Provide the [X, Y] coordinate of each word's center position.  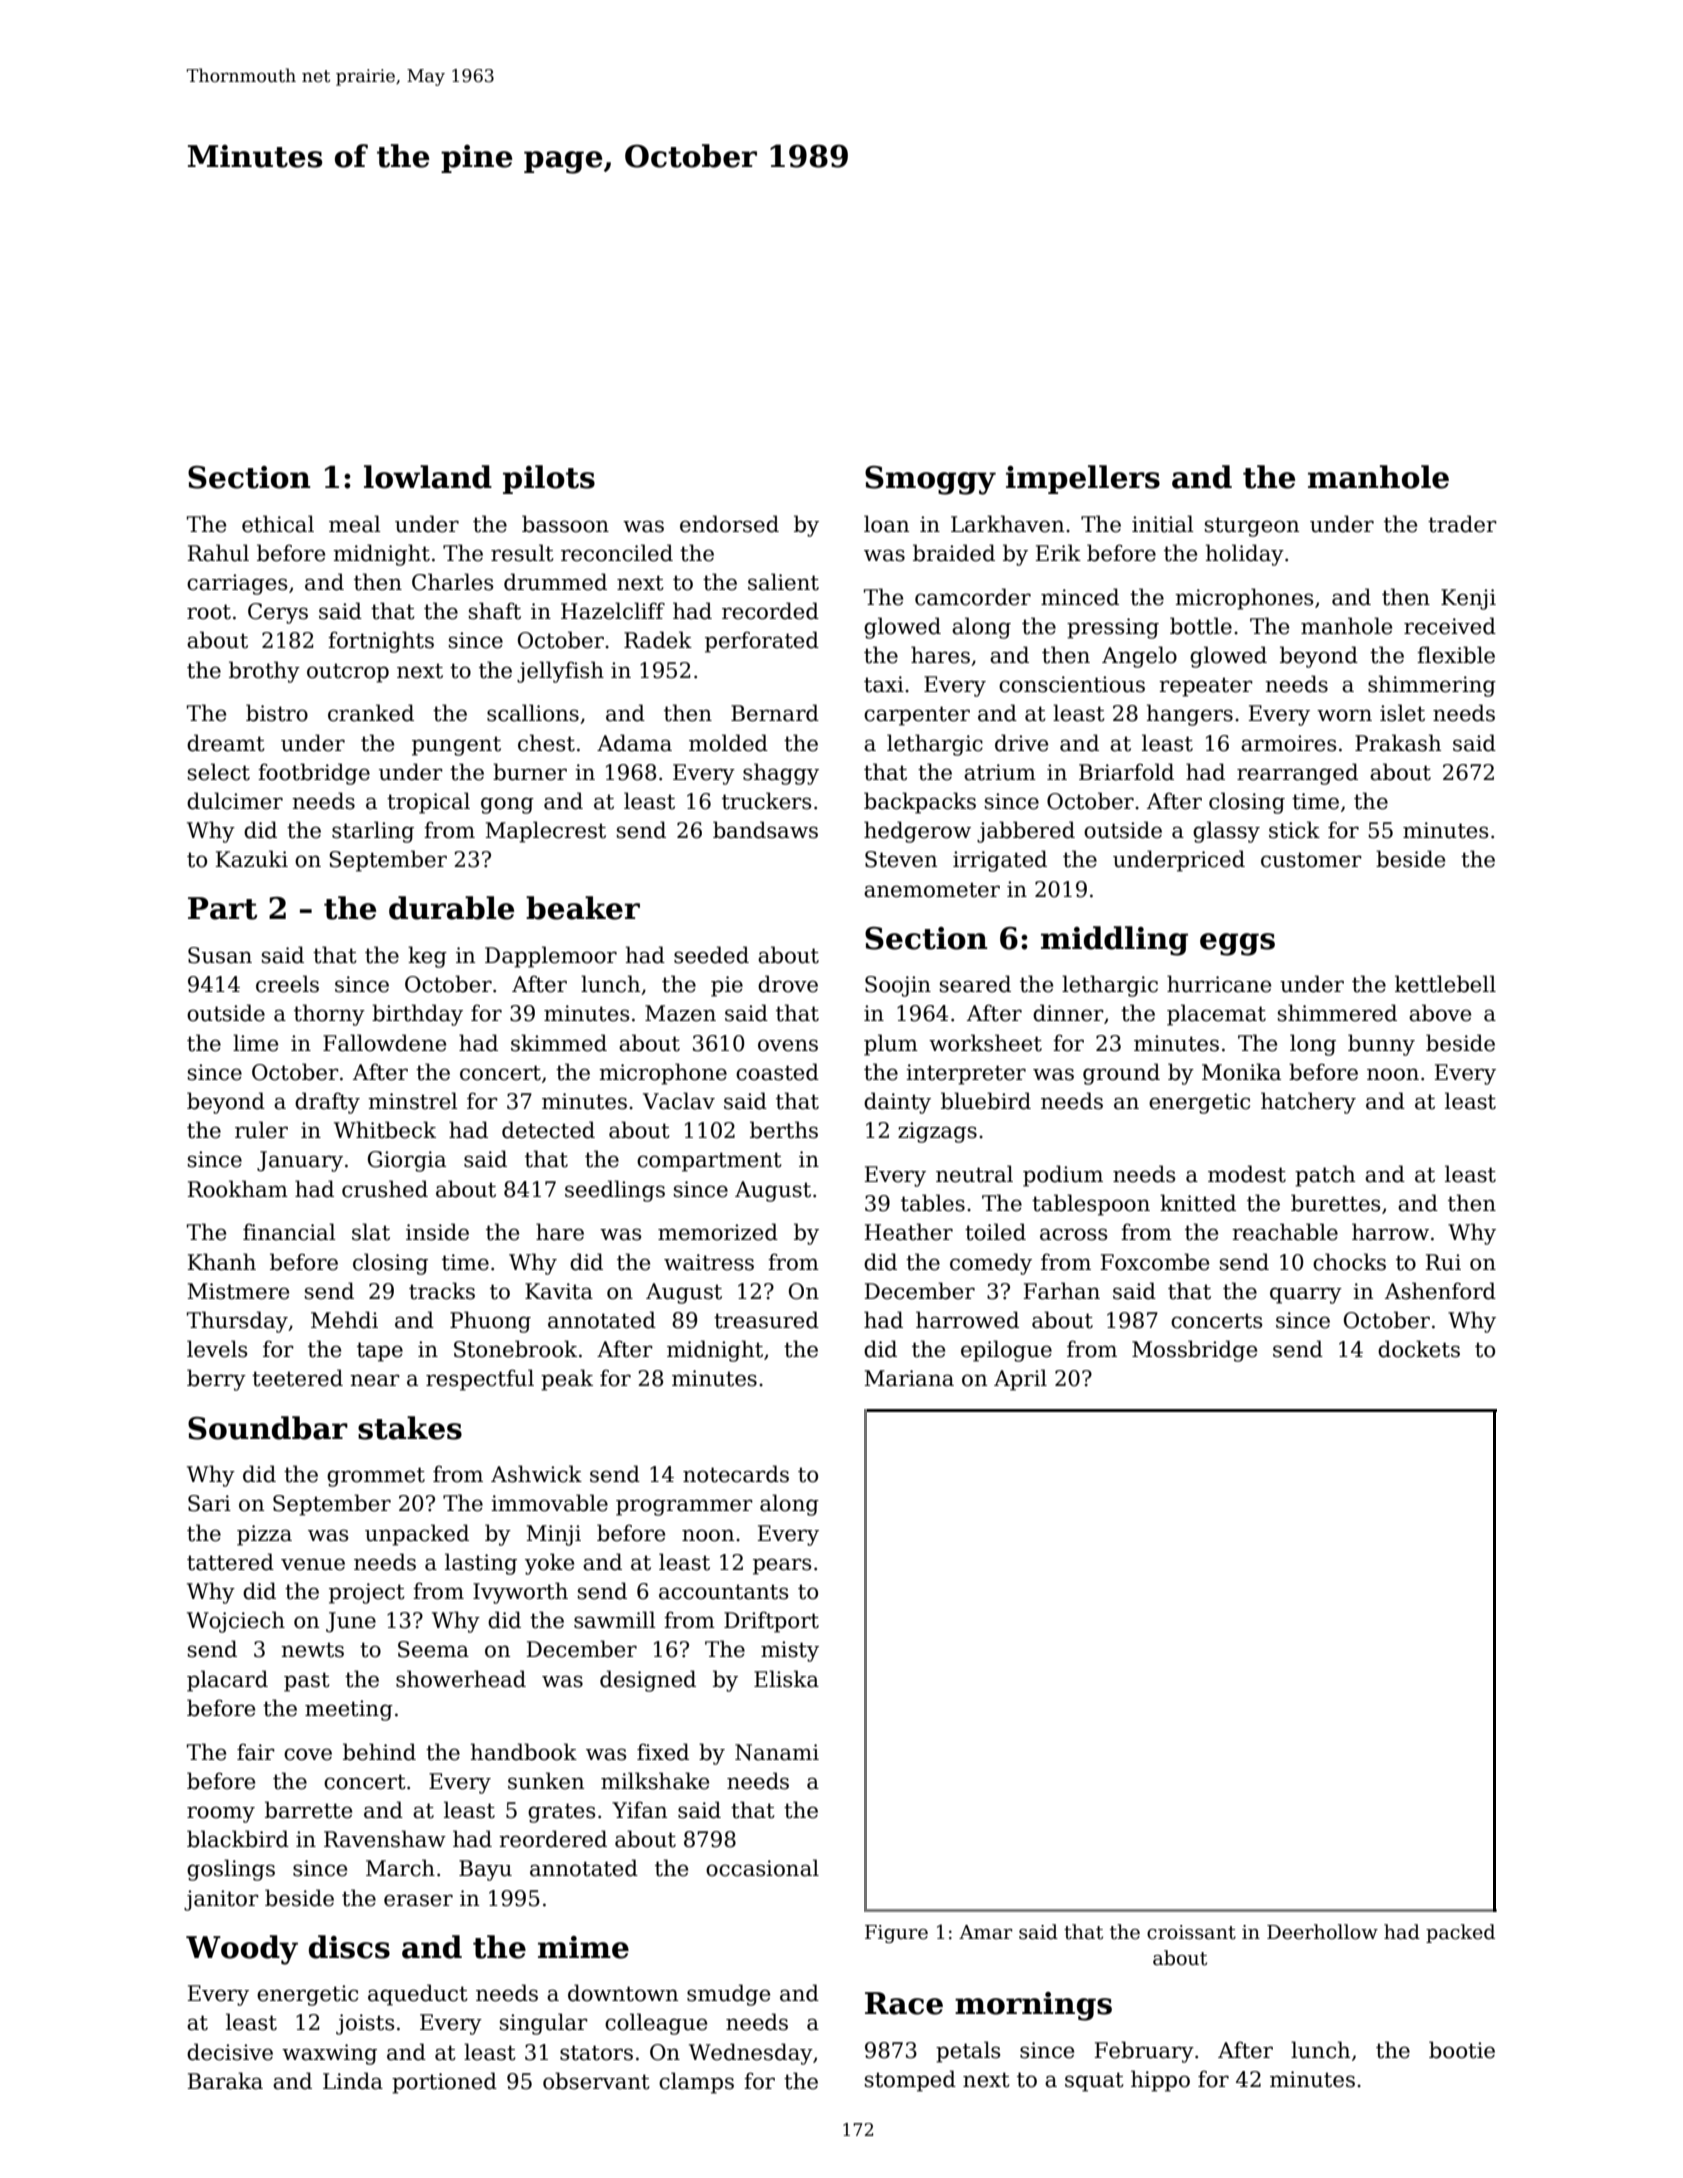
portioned [444, 2083]
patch [1325, 1176]
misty [790, 1651]
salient [783, 582]
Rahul [218, 553]
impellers [1083, 479]
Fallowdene [384, 1043]
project [367, 1593]
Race [904, 2003]
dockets [1419, 1349]
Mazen [680, 1013]
